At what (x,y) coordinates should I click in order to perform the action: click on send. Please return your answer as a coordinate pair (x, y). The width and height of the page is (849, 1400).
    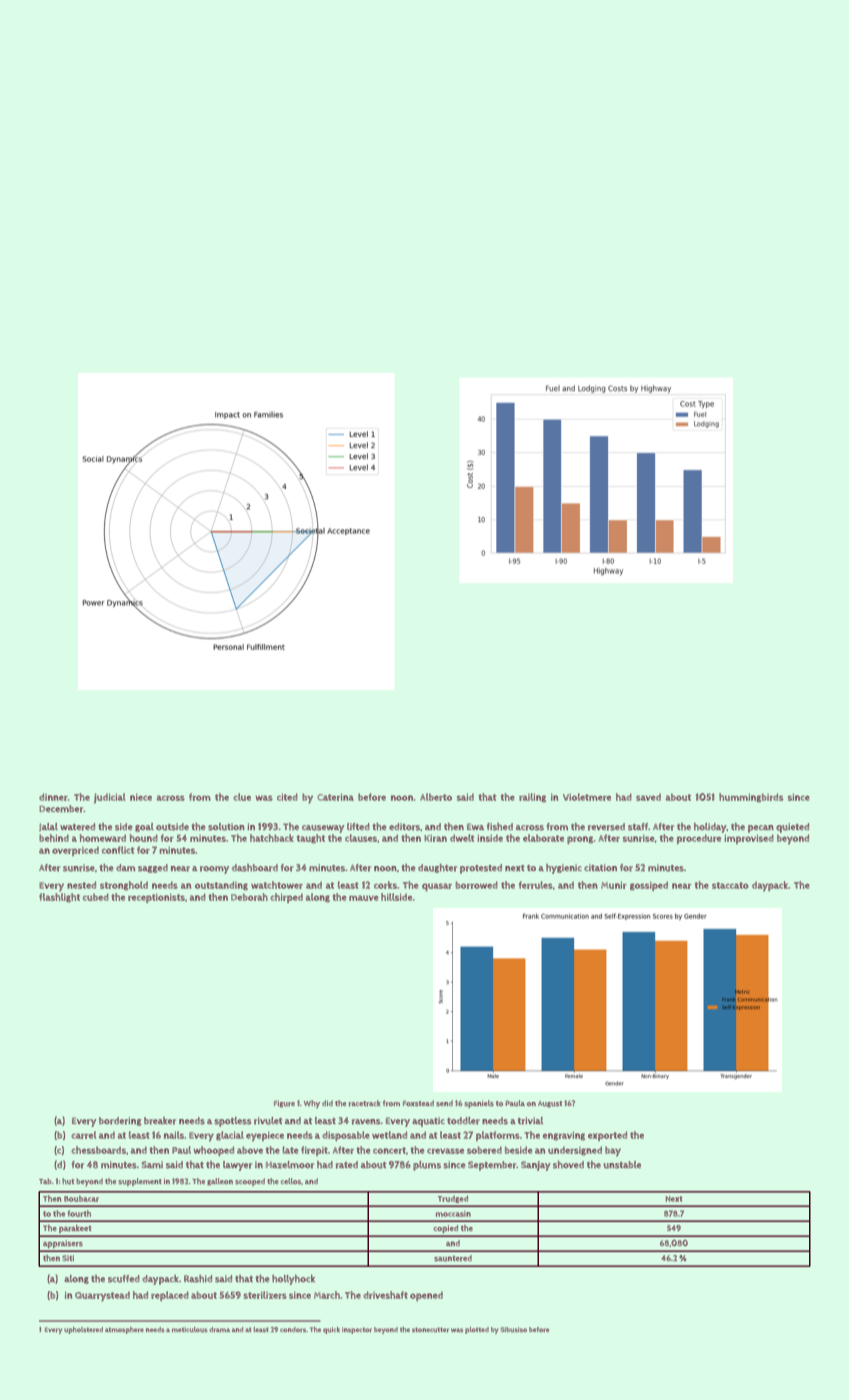
    Looking at the image, I should click on (444, 1103).
